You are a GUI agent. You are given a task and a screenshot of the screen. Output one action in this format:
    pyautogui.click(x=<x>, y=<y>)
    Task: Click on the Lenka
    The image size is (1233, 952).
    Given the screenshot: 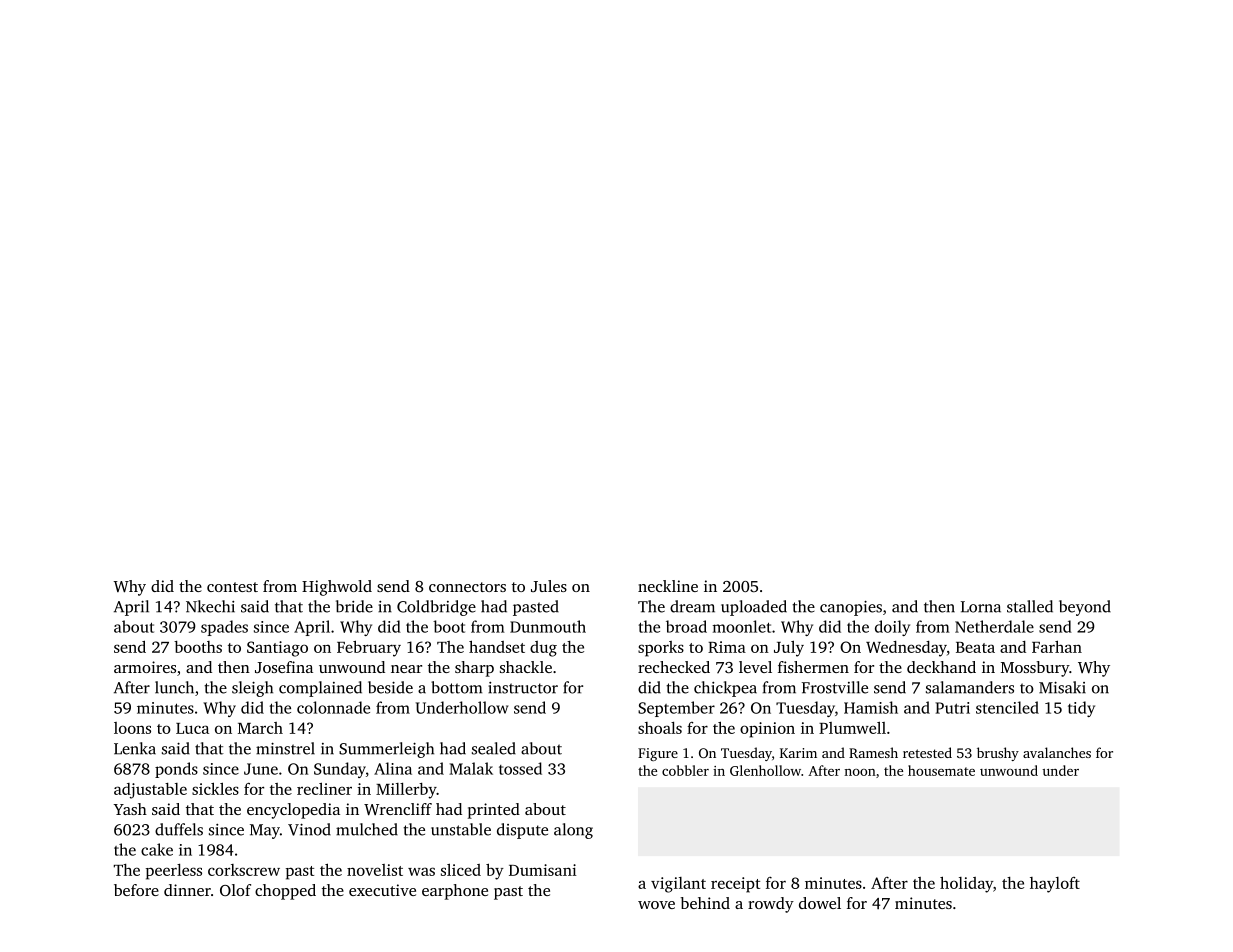 What is the action you would take?
    pyautogui.click(x=135, y=748)
